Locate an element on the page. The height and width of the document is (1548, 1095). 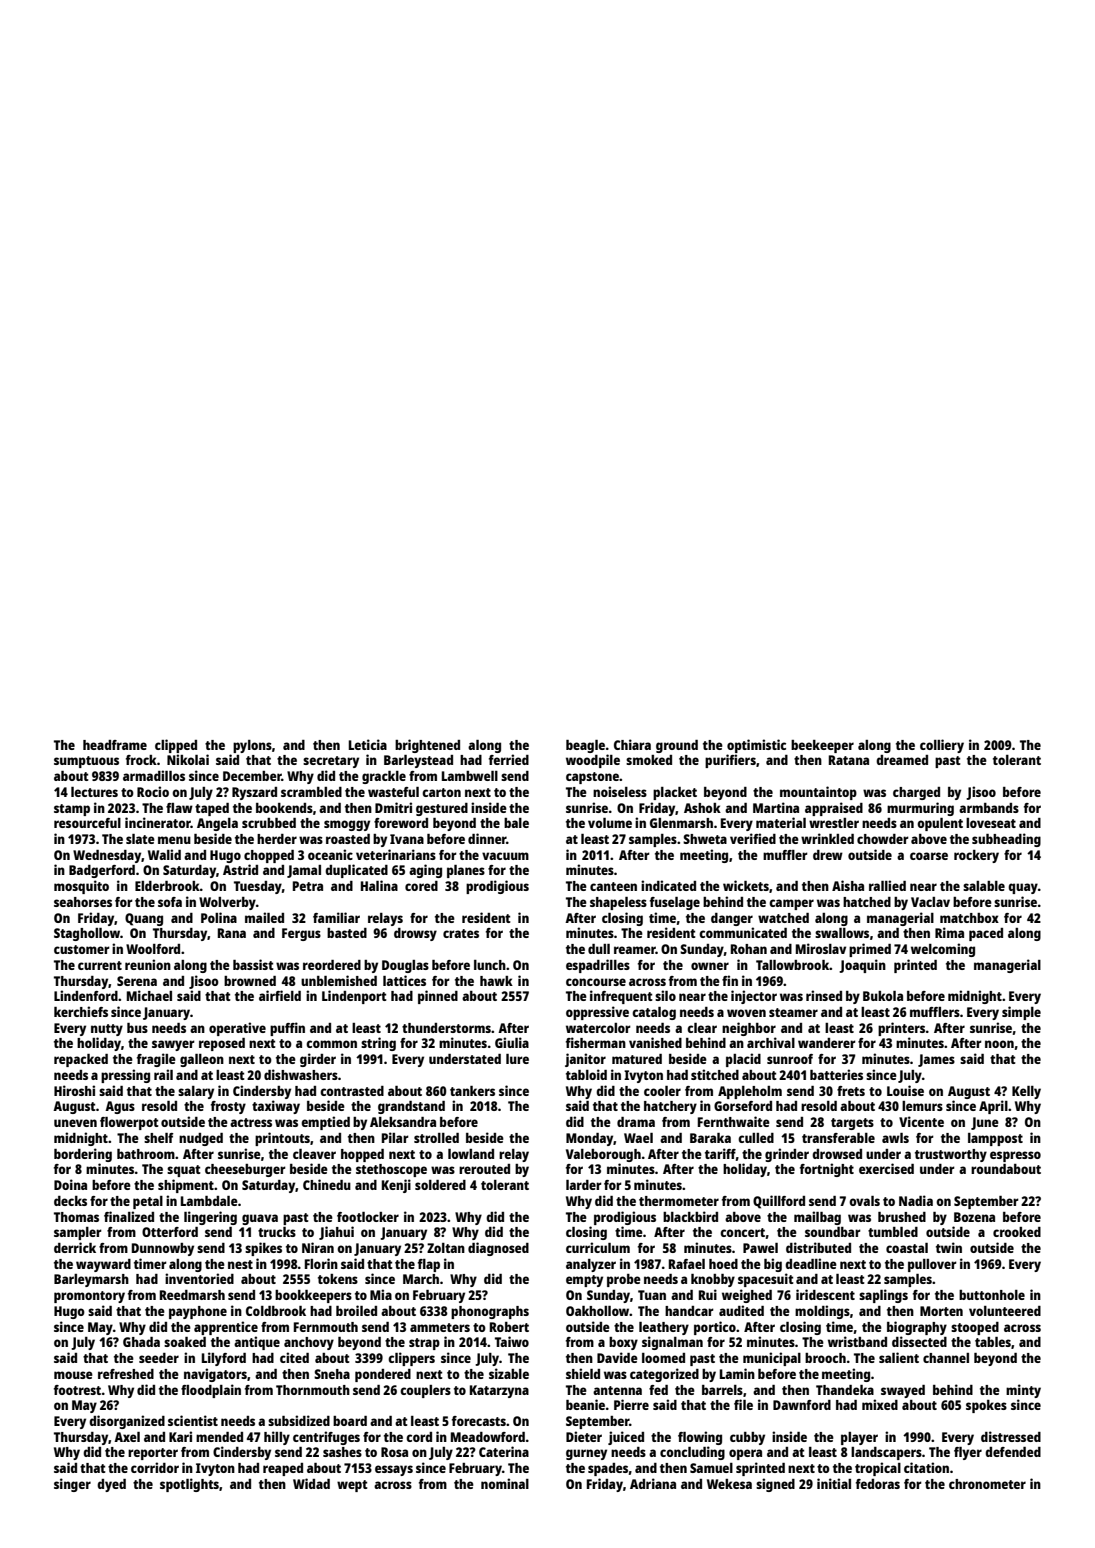
Kelly is located at coordinates (1026, 1092).
